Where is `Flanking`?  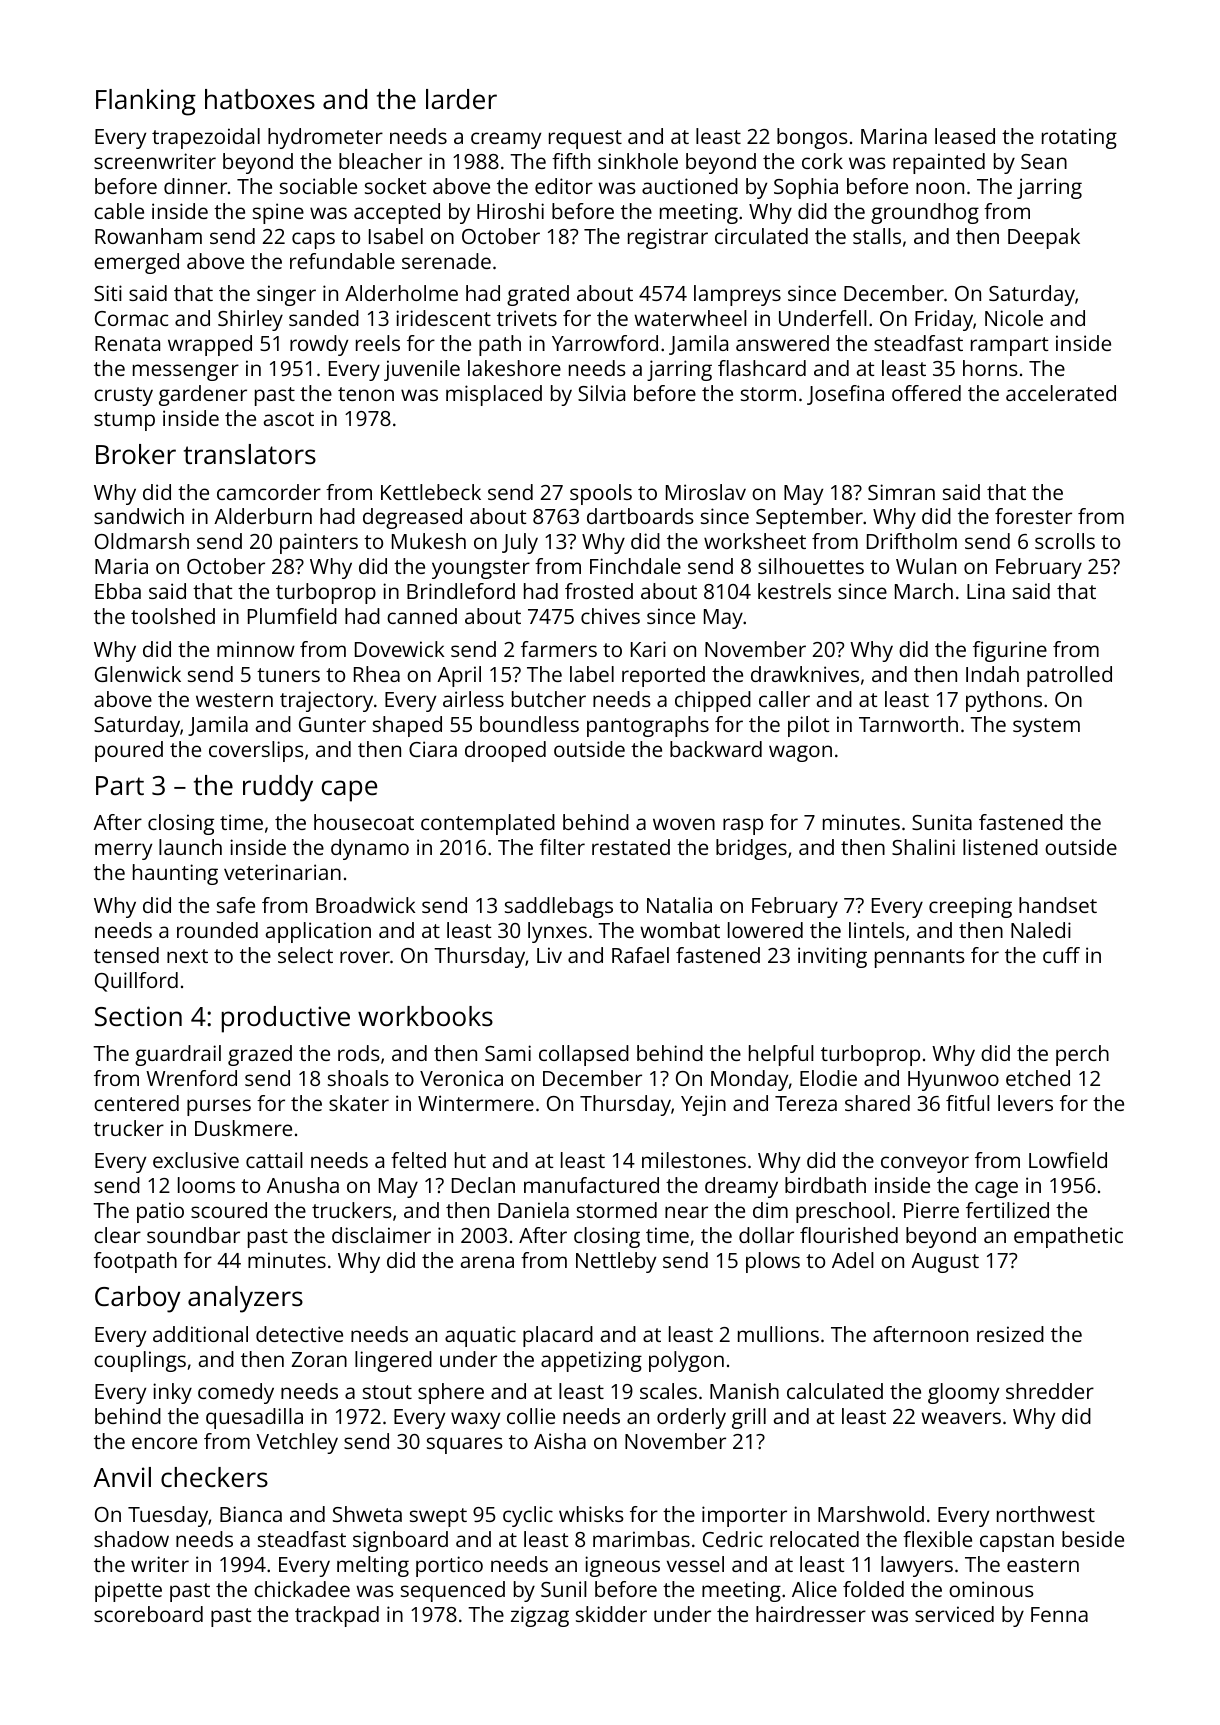
Flanking is located at coordinates (146, 102).
